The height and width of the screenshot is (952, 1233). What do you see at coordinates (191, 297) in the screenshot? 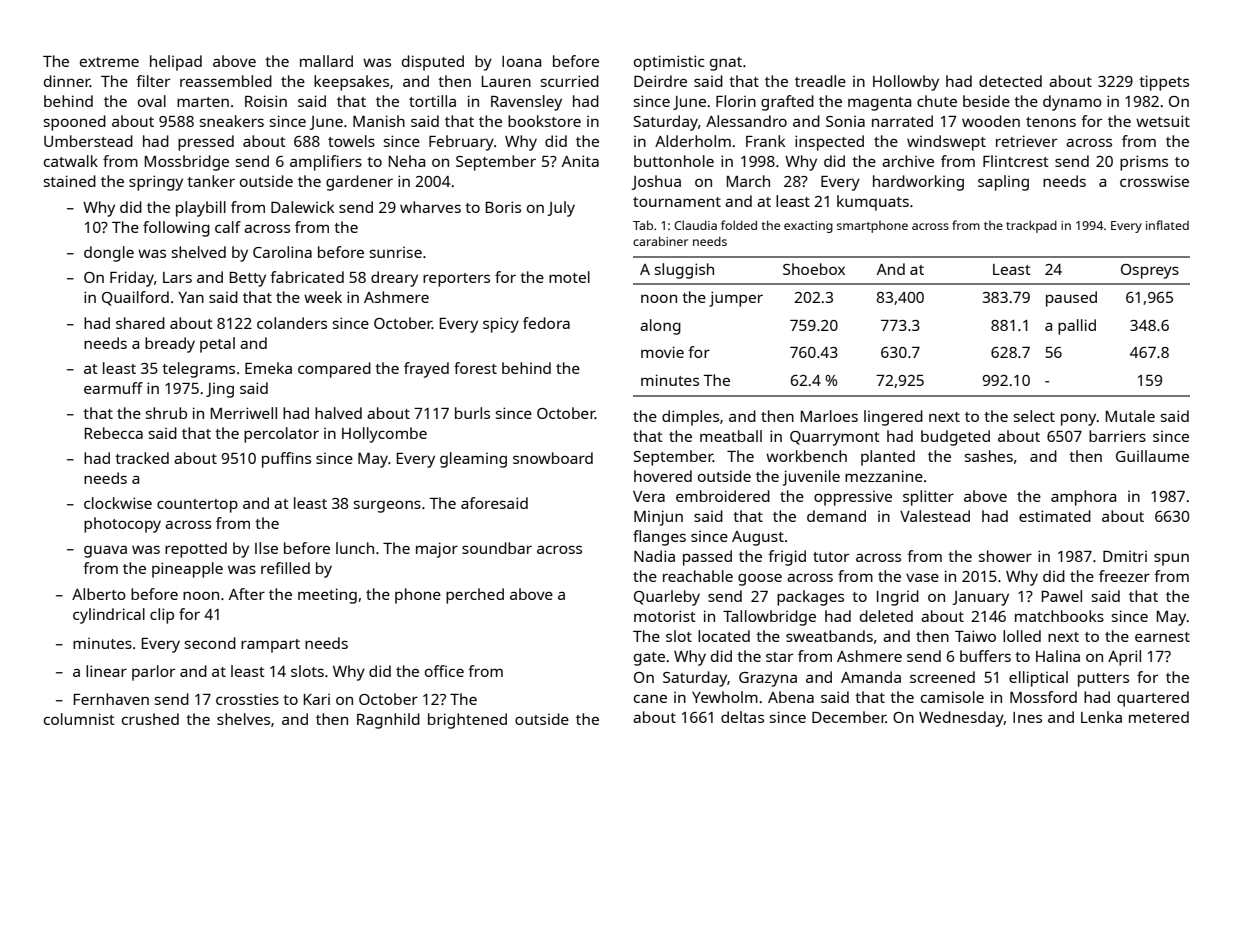
I see `Yan` at bounding box center [191, 297].
